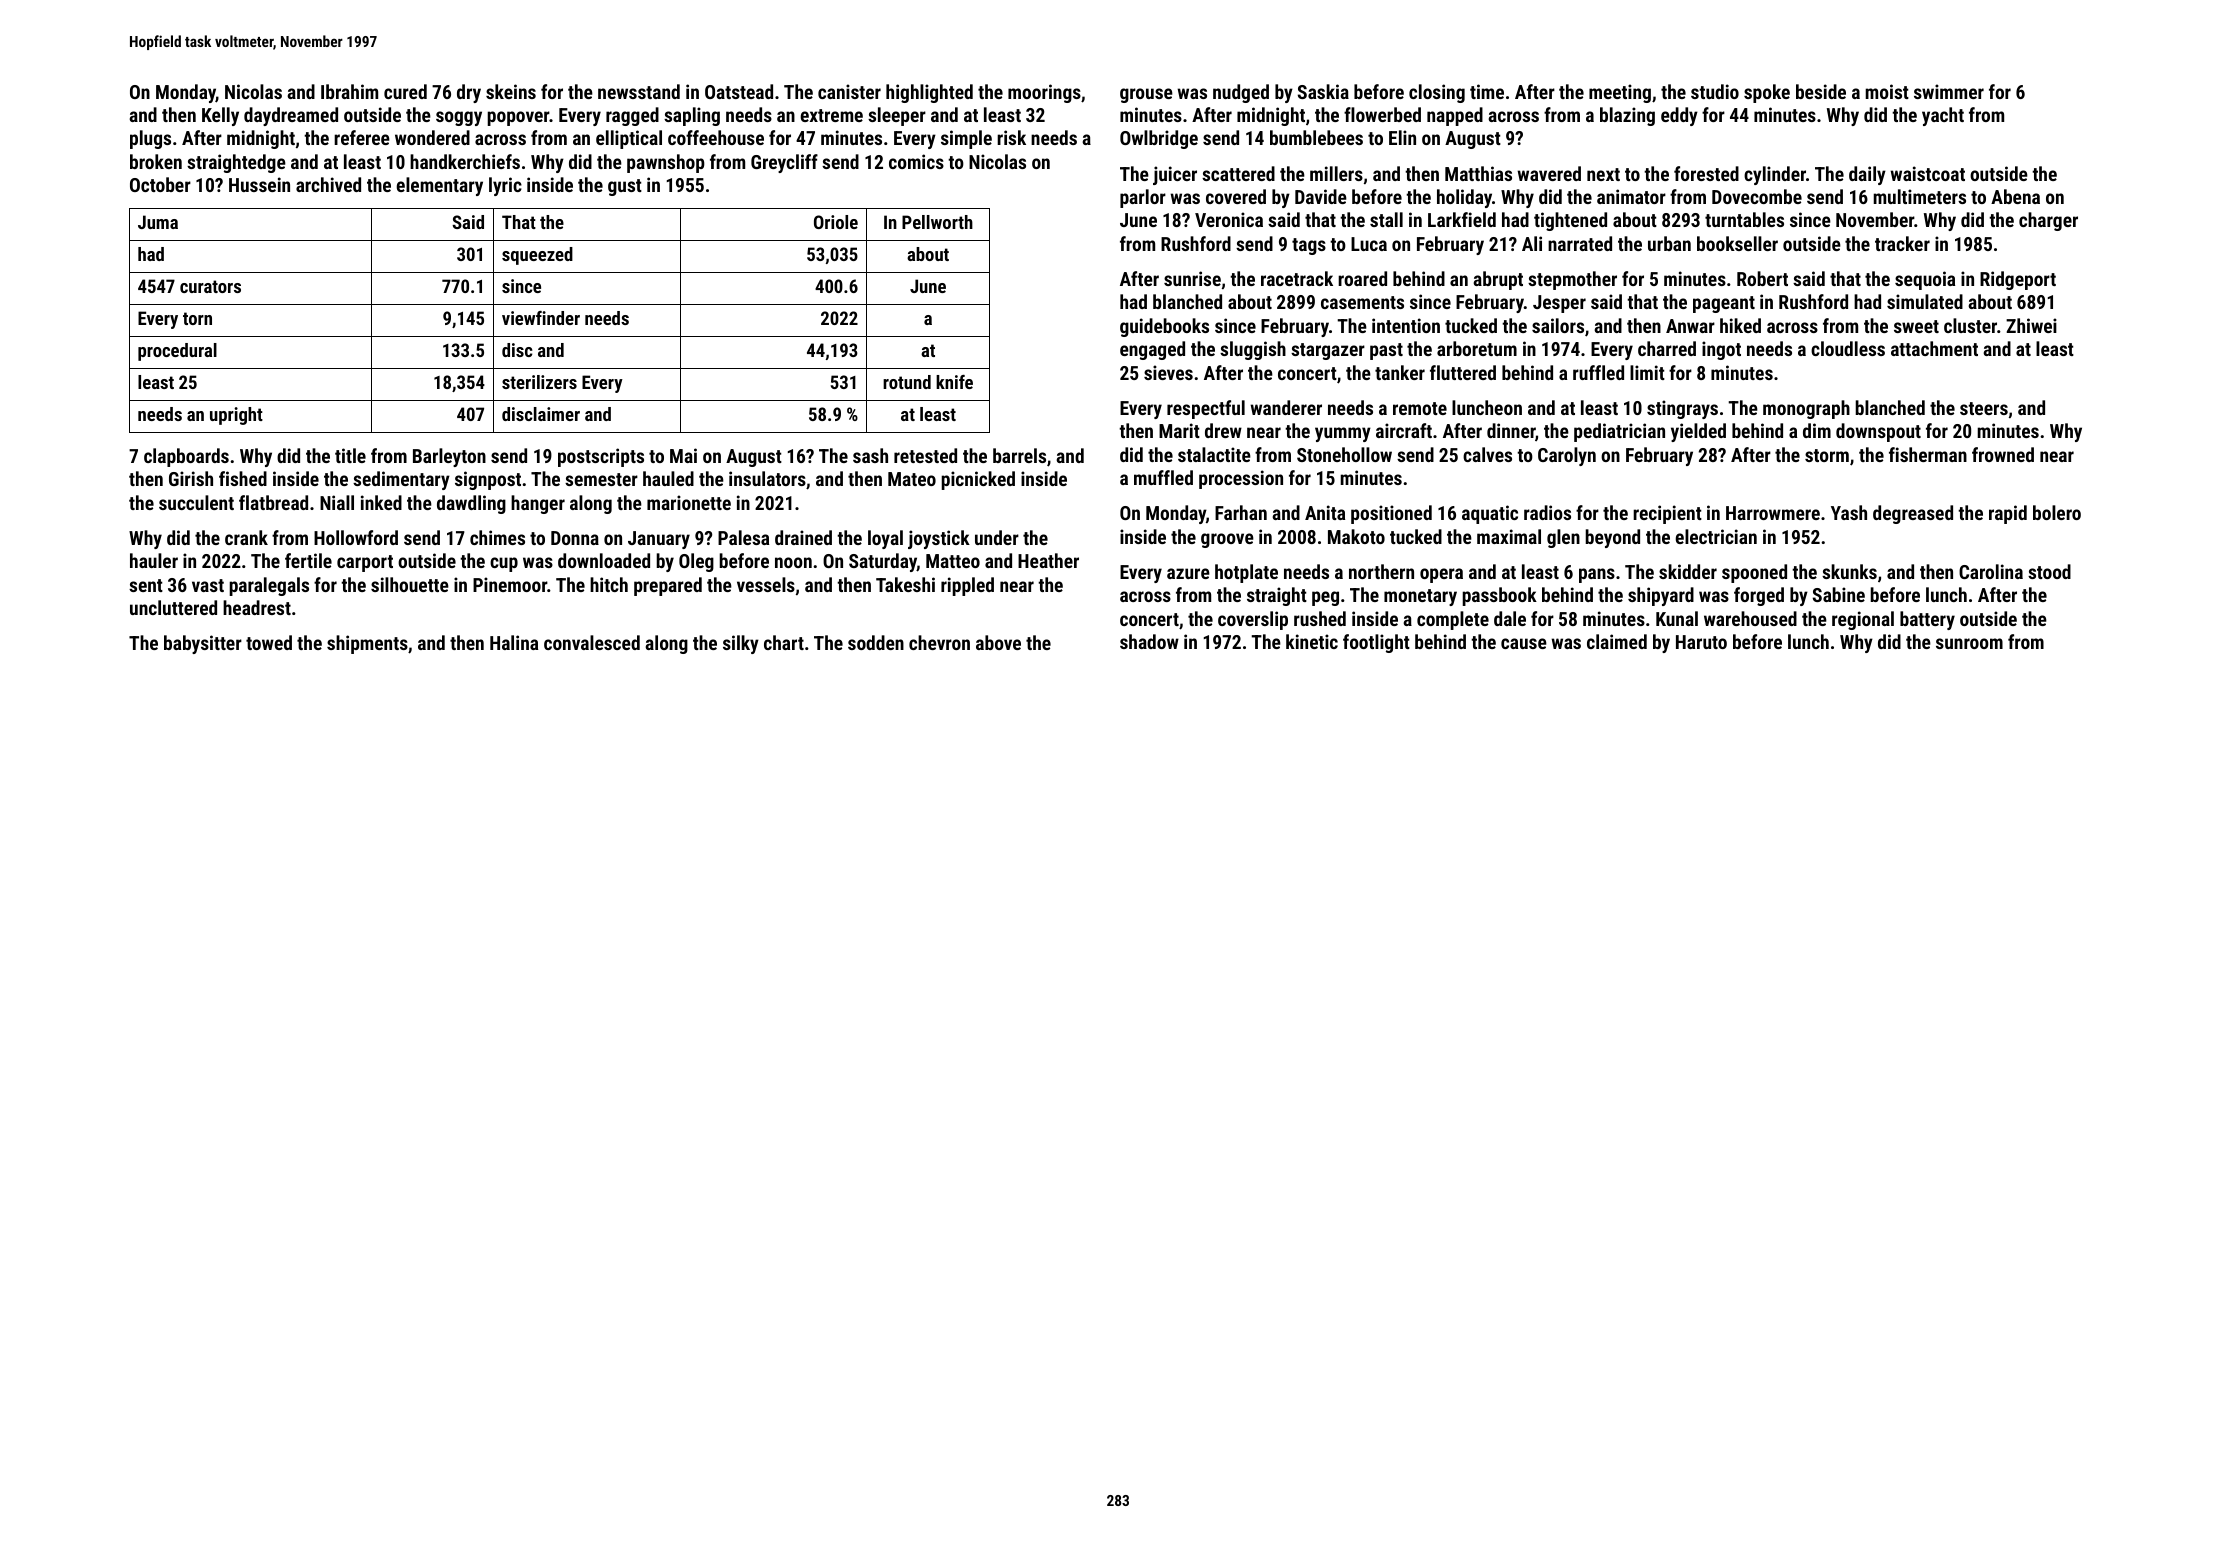  Describe the element at coordinates (1238, 173) in the screenshot. I see `scattered` at that location.
